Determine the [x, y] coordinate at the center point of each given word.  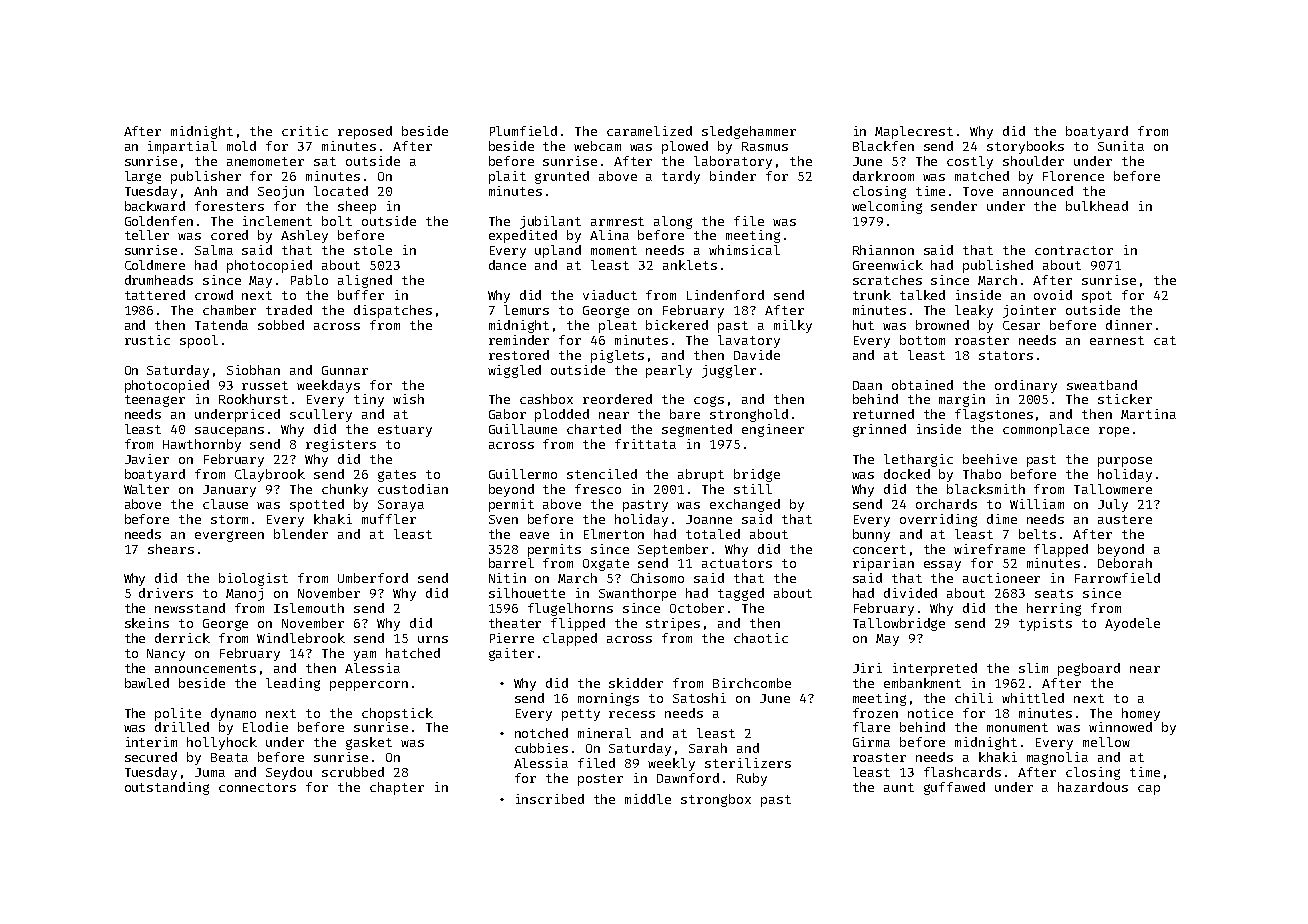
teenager [155, 401]
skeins [147, 623]
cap [1149, 790]
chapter [397, 788]
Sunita [1121, 146]
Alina [609, 235]
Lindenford [725, 295]
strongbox [716, 800]
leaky [974, 311]
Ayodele [1132, 624]
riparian [883, 564]
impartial [182, 147]
